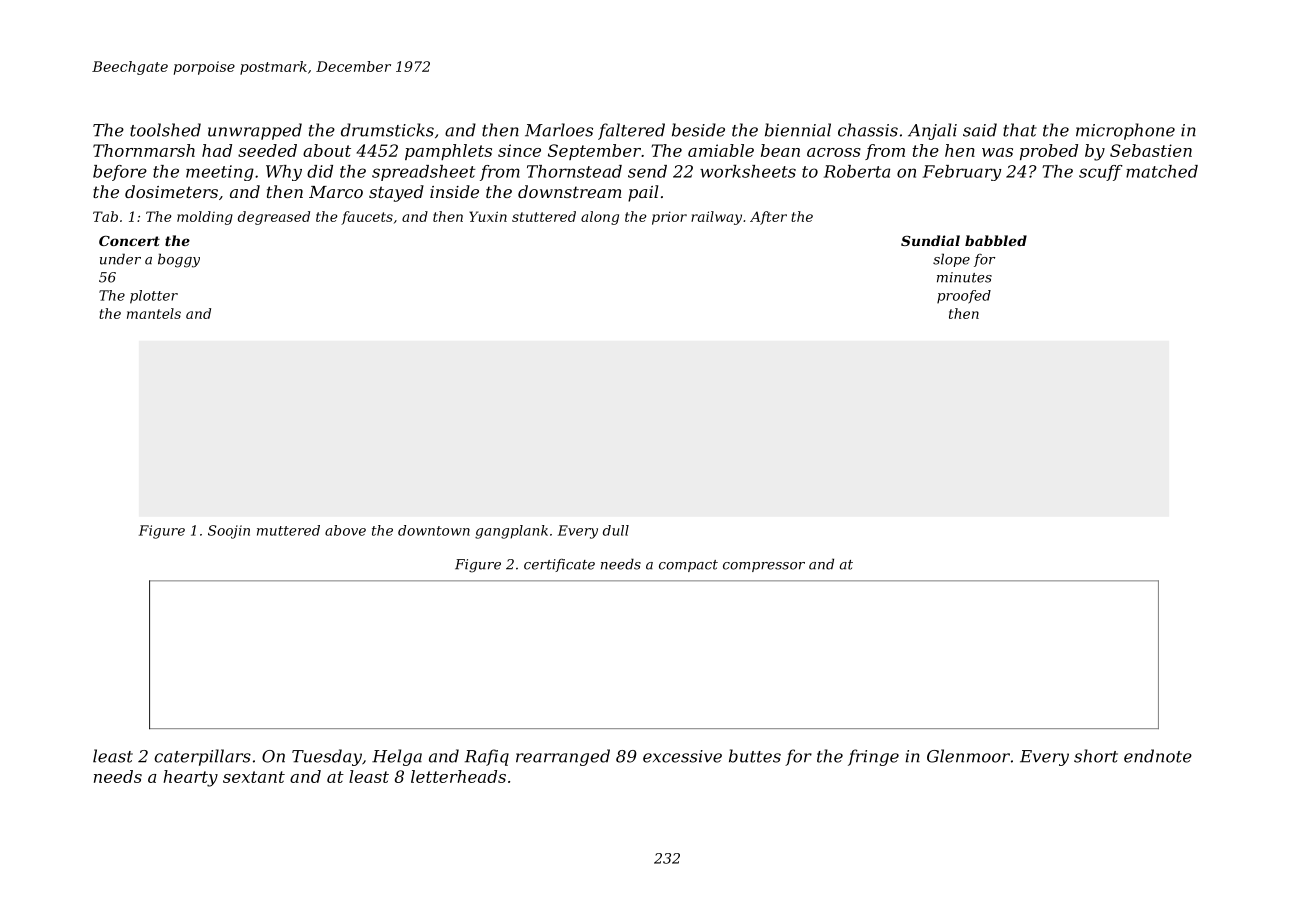  Describe the element at coordinates (964, 297) in the screenshot. I see `proofed` at that location.
